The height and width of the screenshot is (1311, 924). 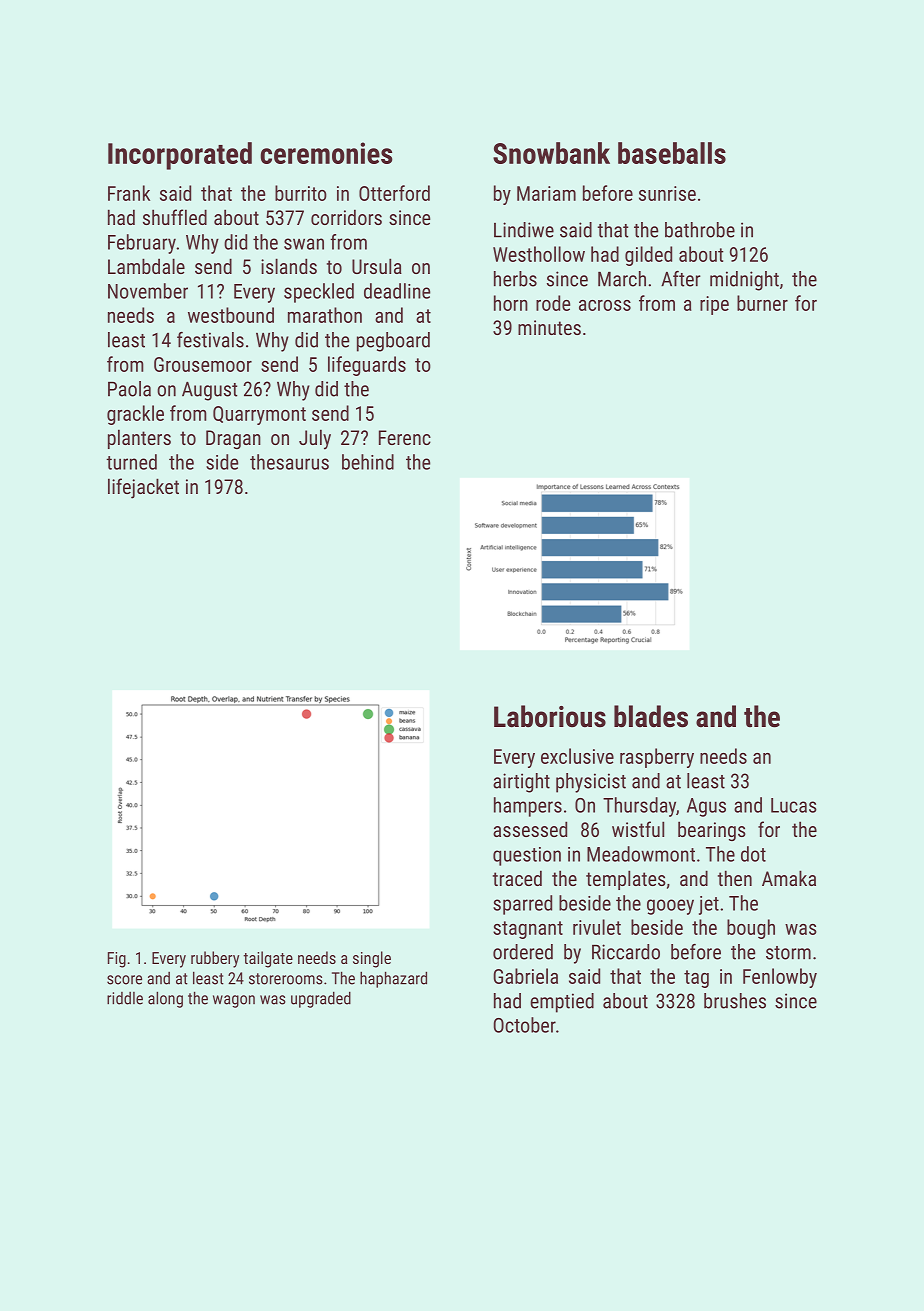 What do you see at coordinates (405, 437) in the screenshot?
I see `Ferenc` at bounding box center [405, 437].
